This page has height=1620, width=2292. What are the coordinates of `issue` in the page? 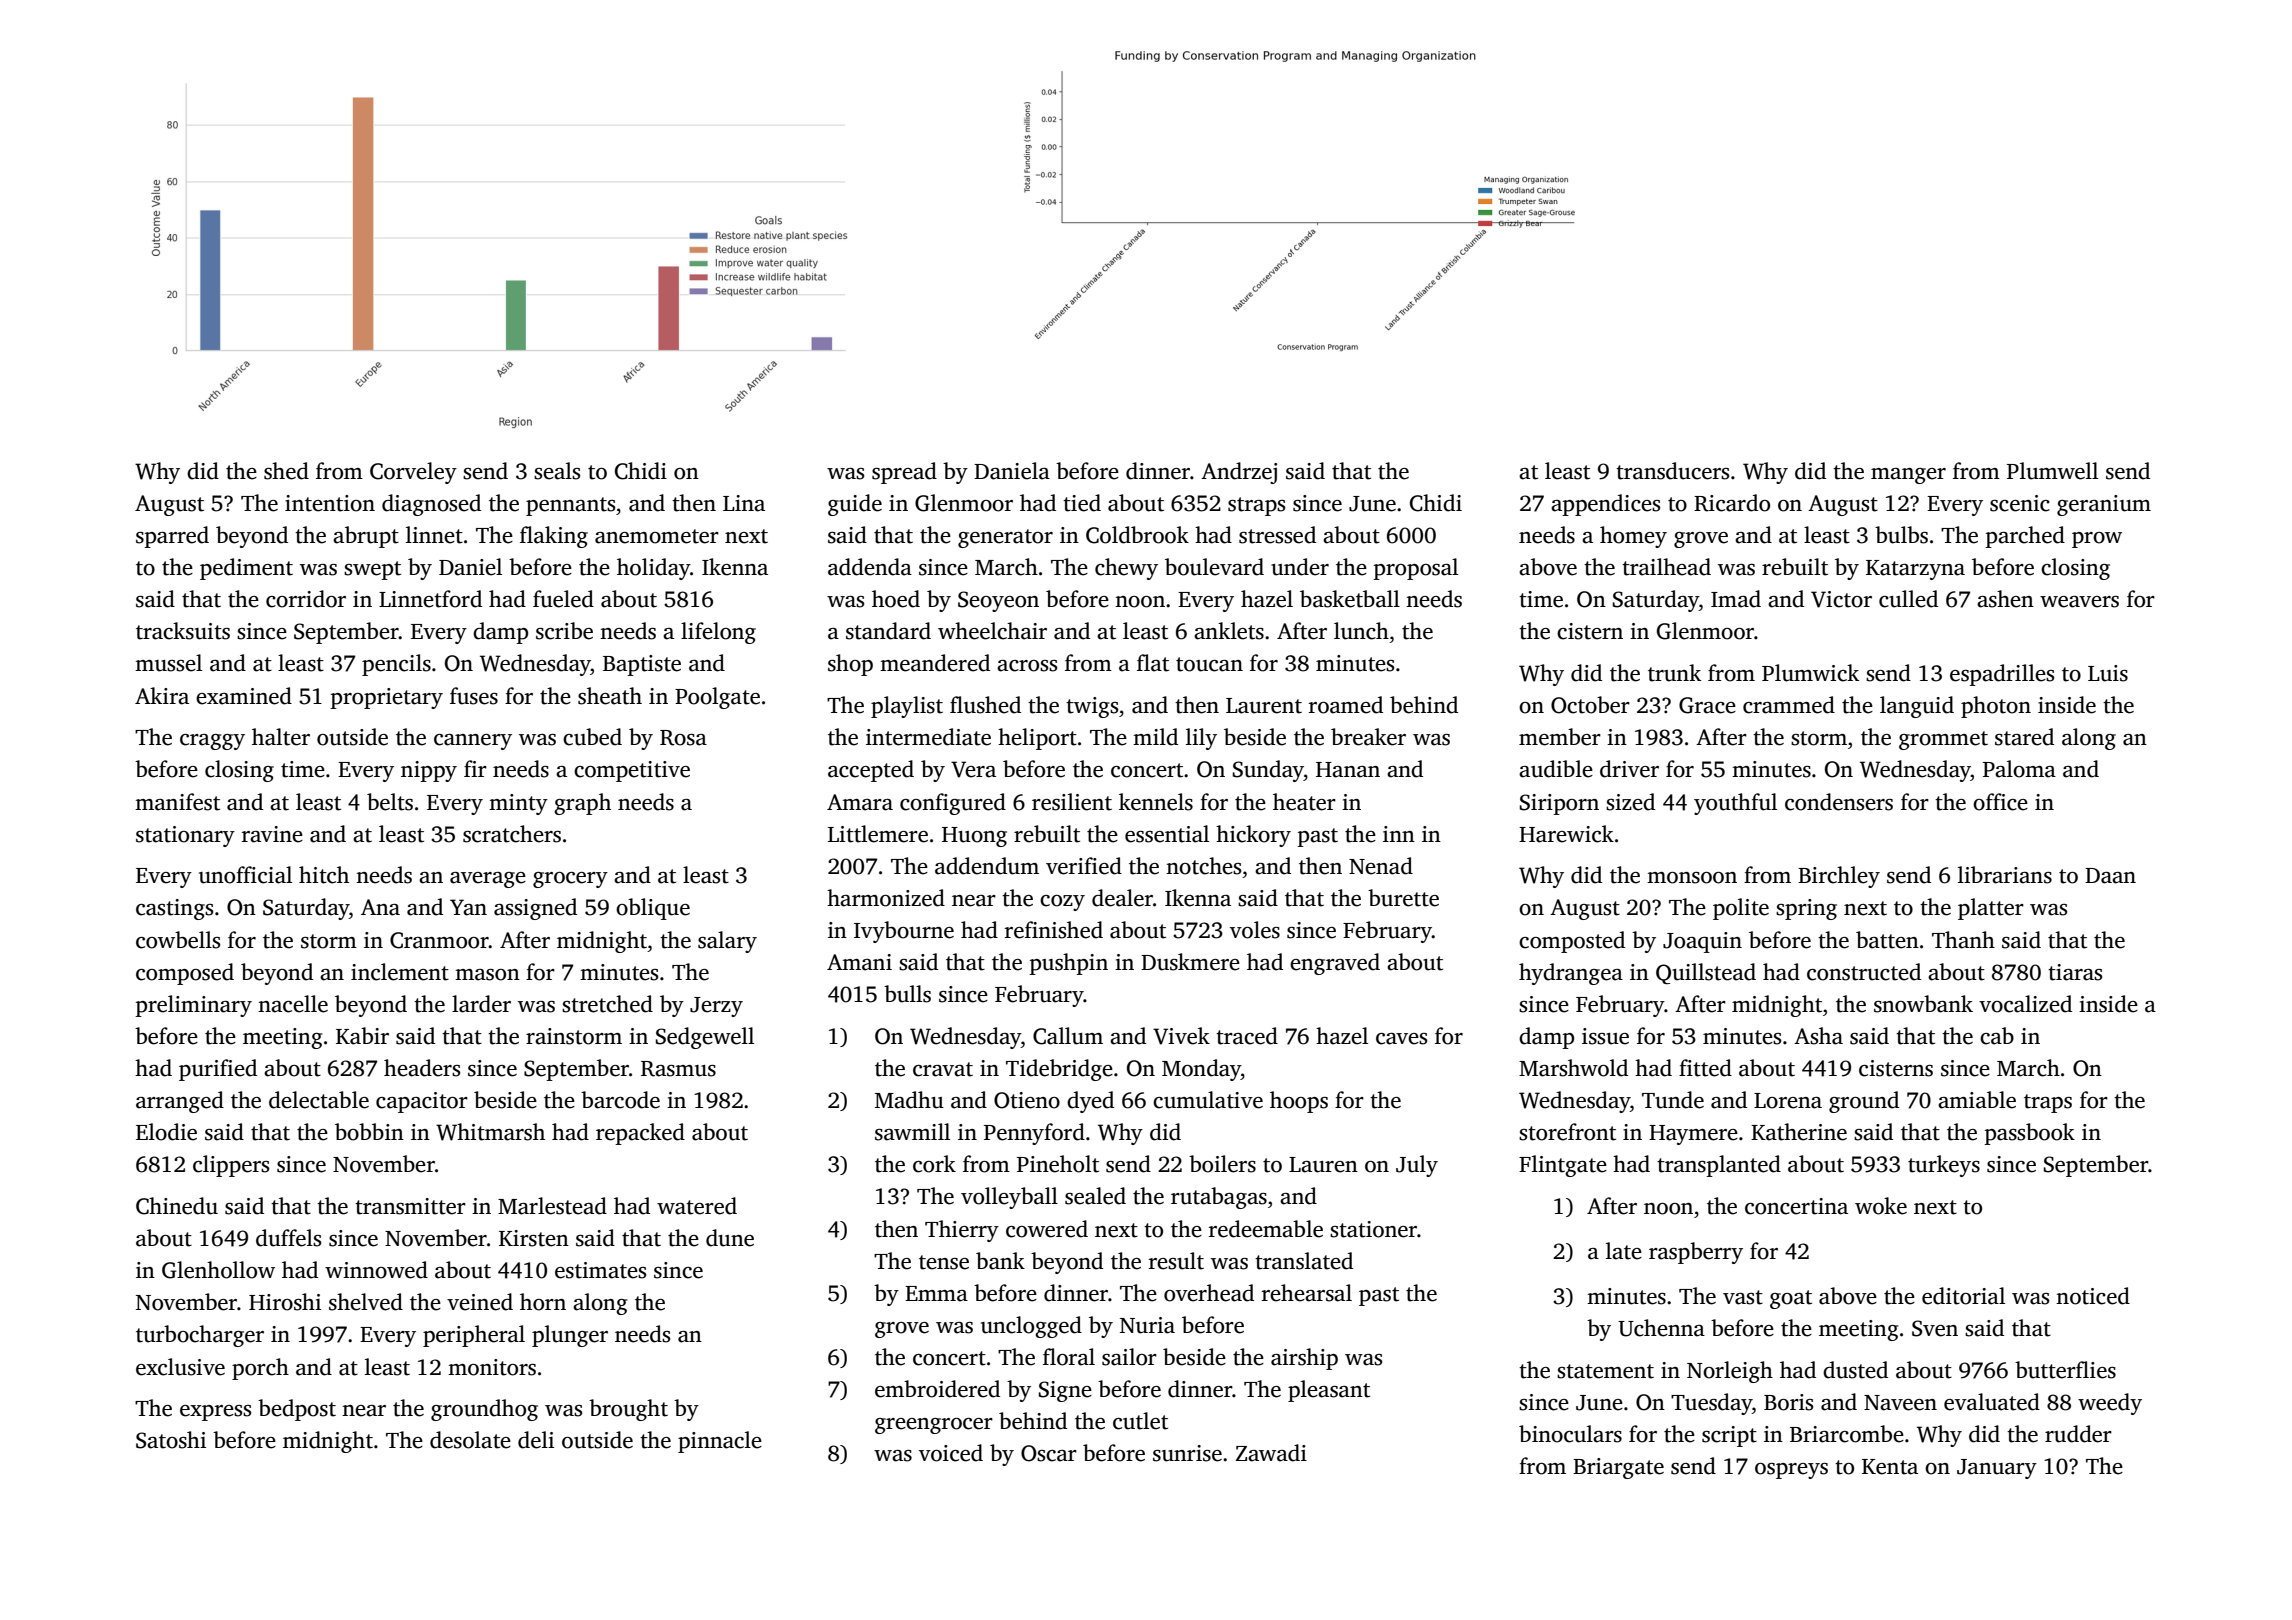 It's located at (1605, 1036).
